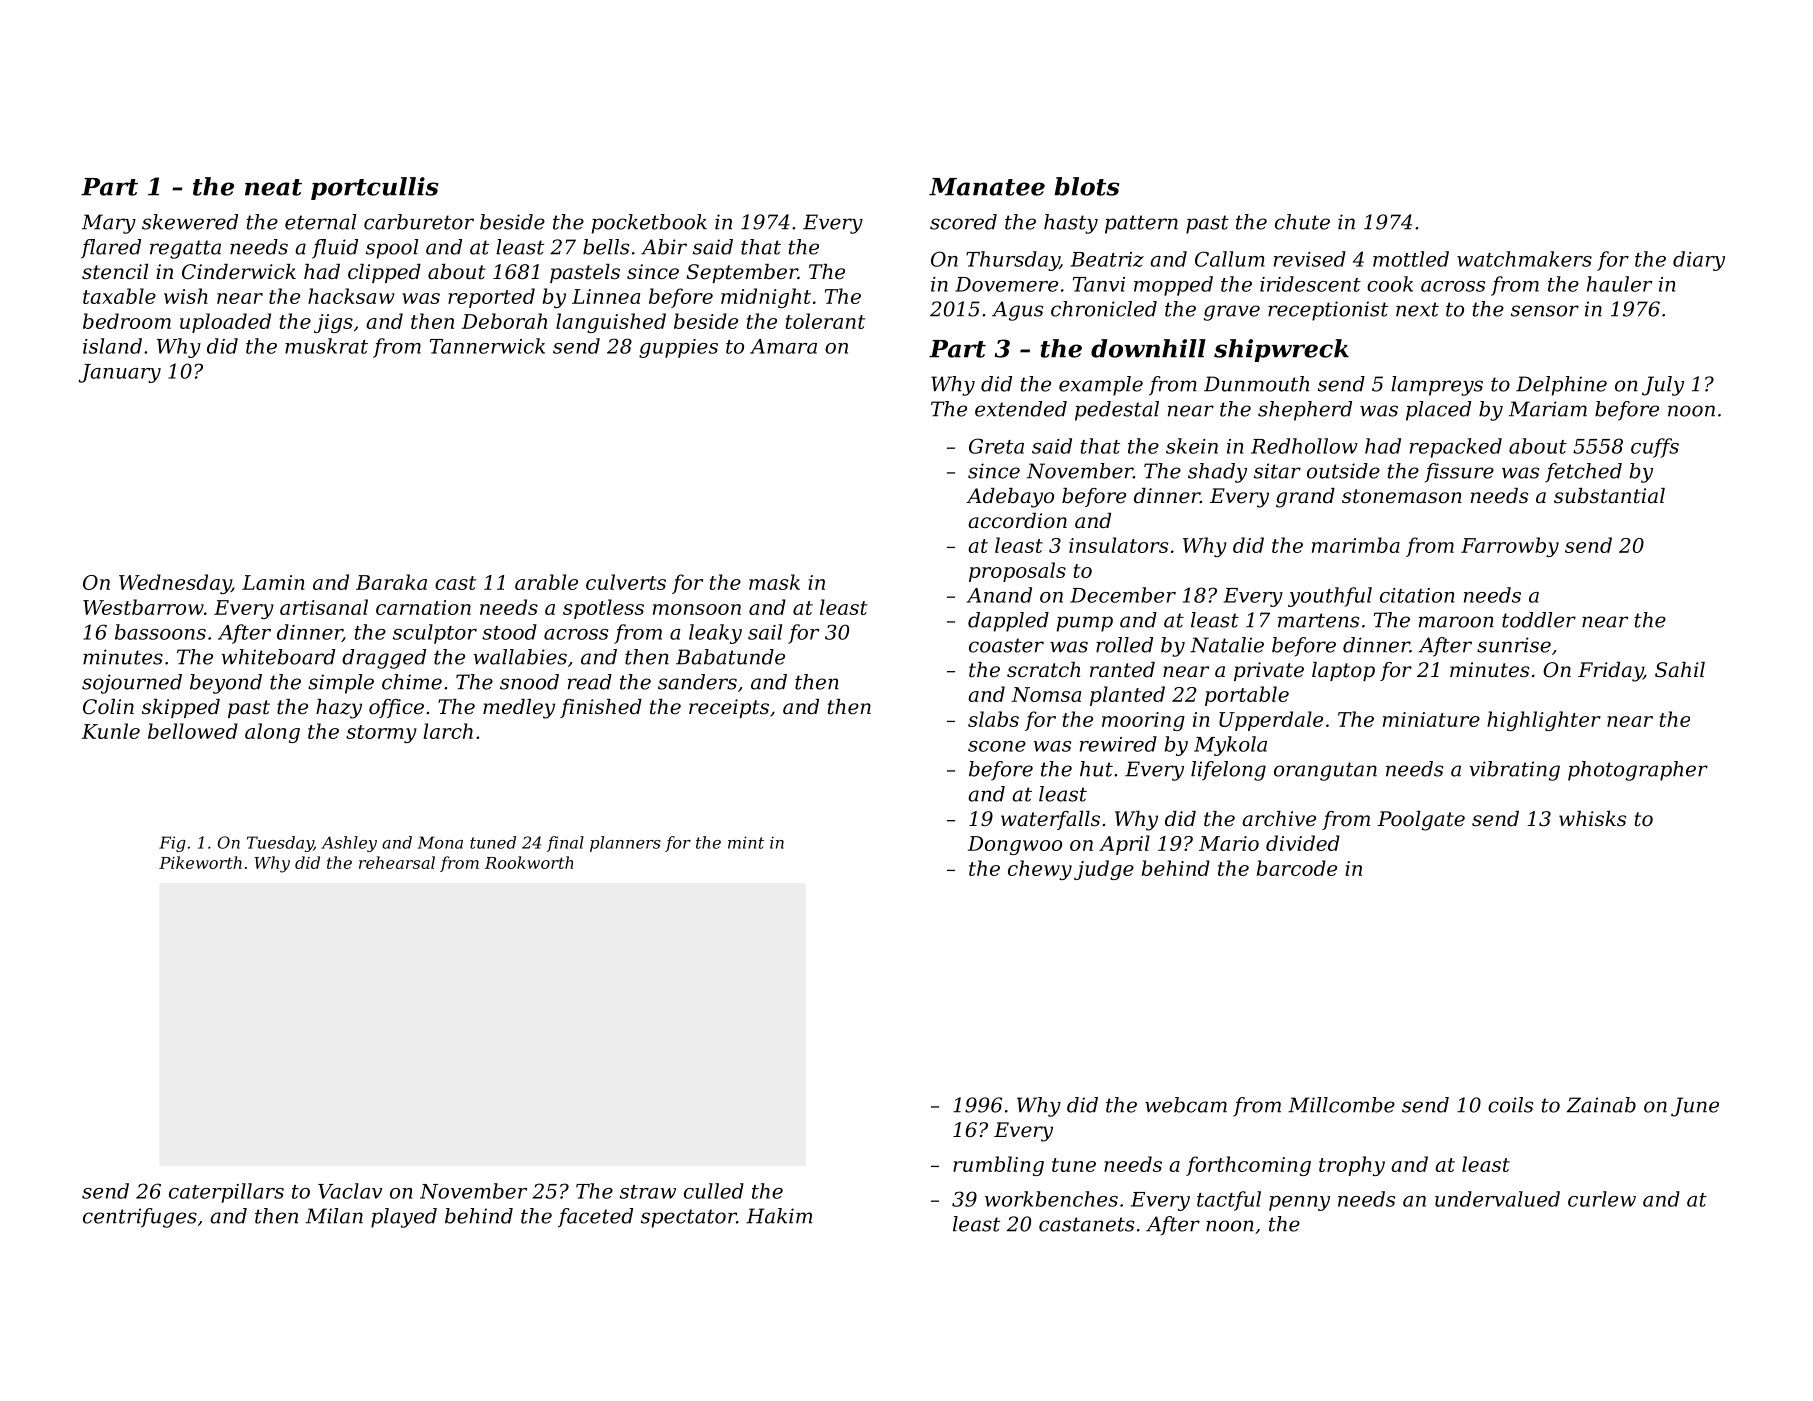 This document has width=1813, height=1401. Describe the element at coordinates (404, 1218) in the document. I see `played` at that location.
